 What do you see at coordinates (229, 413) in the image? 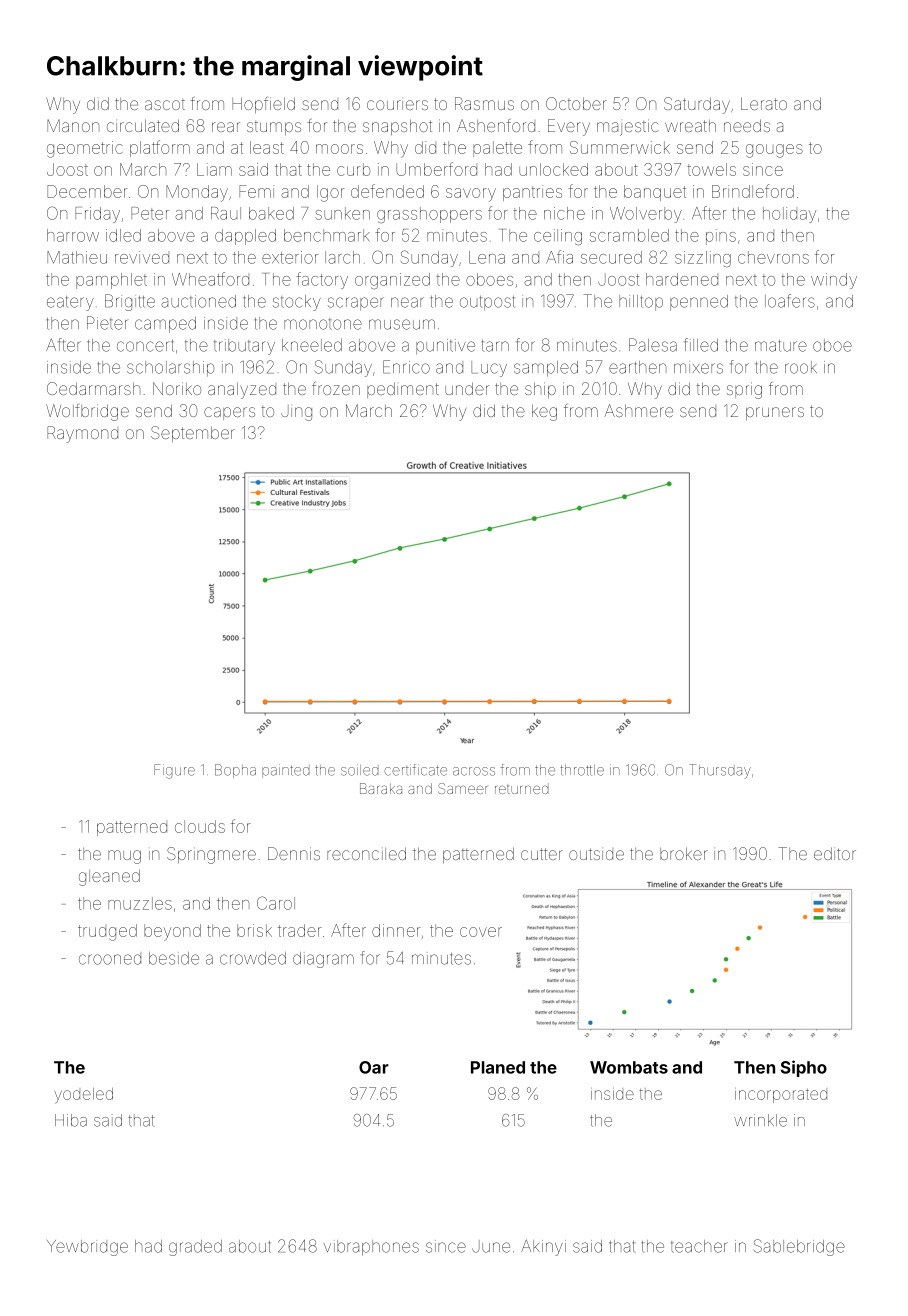
I see `capers` at bounding box center [229, 413].
